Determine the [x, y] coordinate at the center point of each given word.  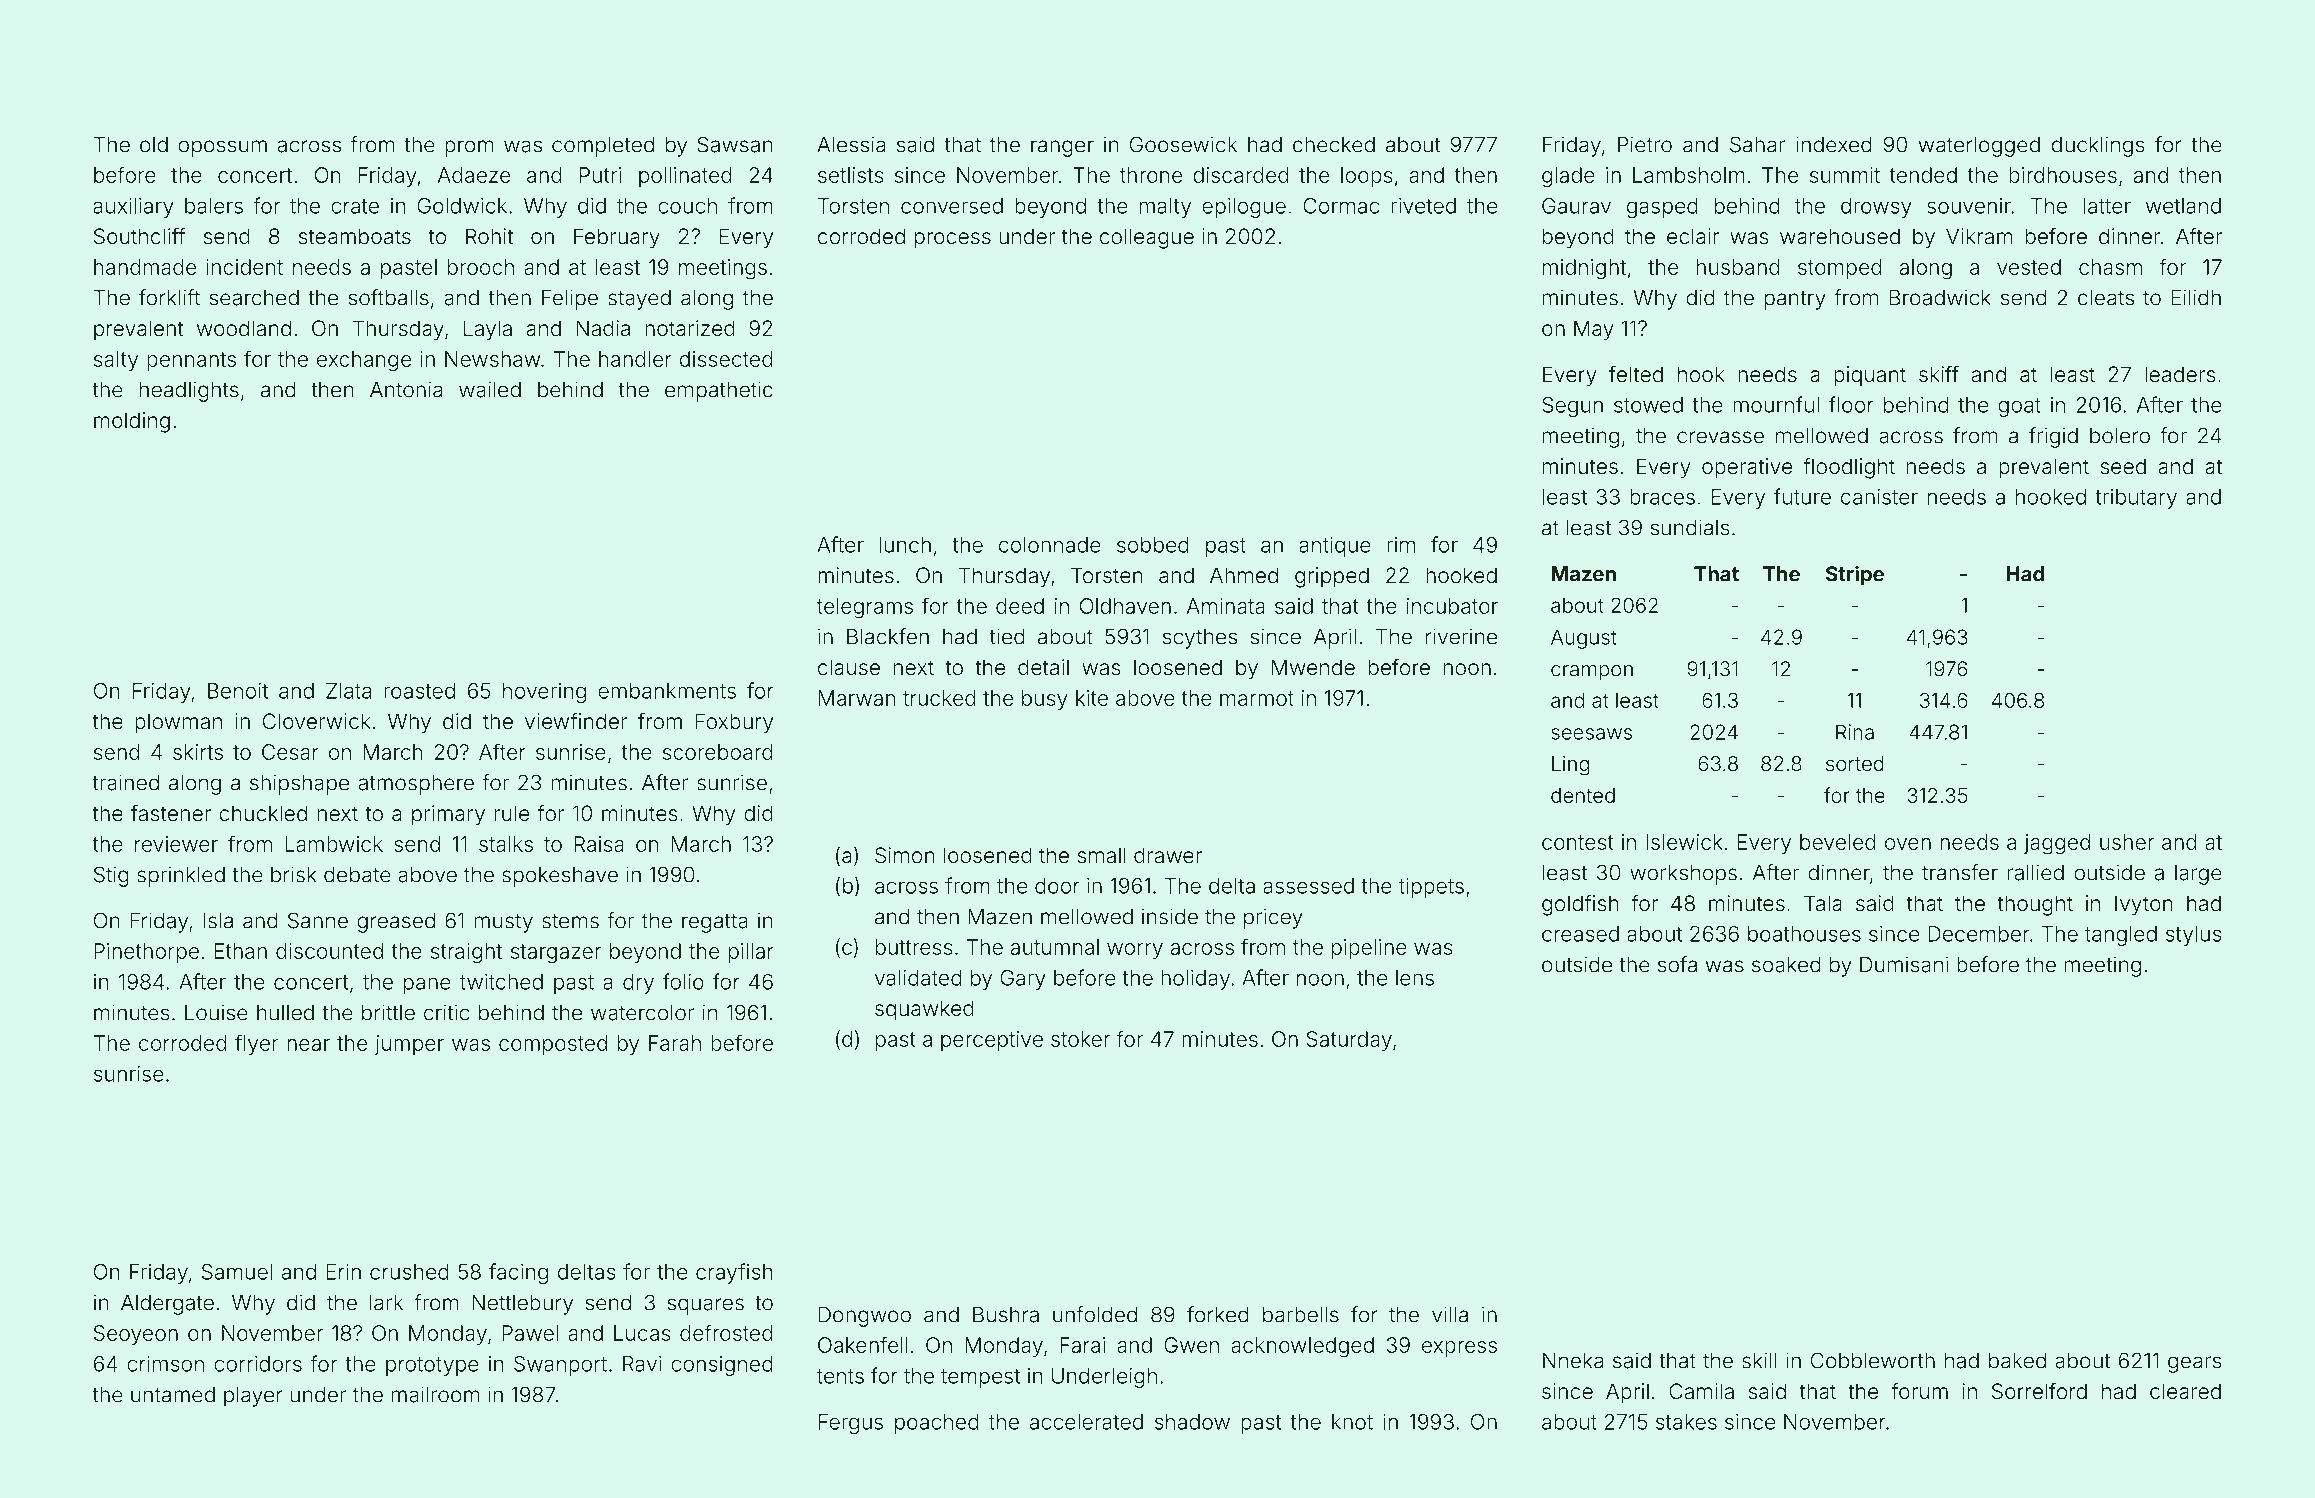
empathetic [719, 391]
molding [132, 422]
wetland [2183, 206]
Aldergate [167, 1305]
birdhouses [2063, 175]
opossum [222, 148]
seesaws [1591, 734]
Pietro [1645, 144]
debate [357, 875]
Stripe [1855, 575]
